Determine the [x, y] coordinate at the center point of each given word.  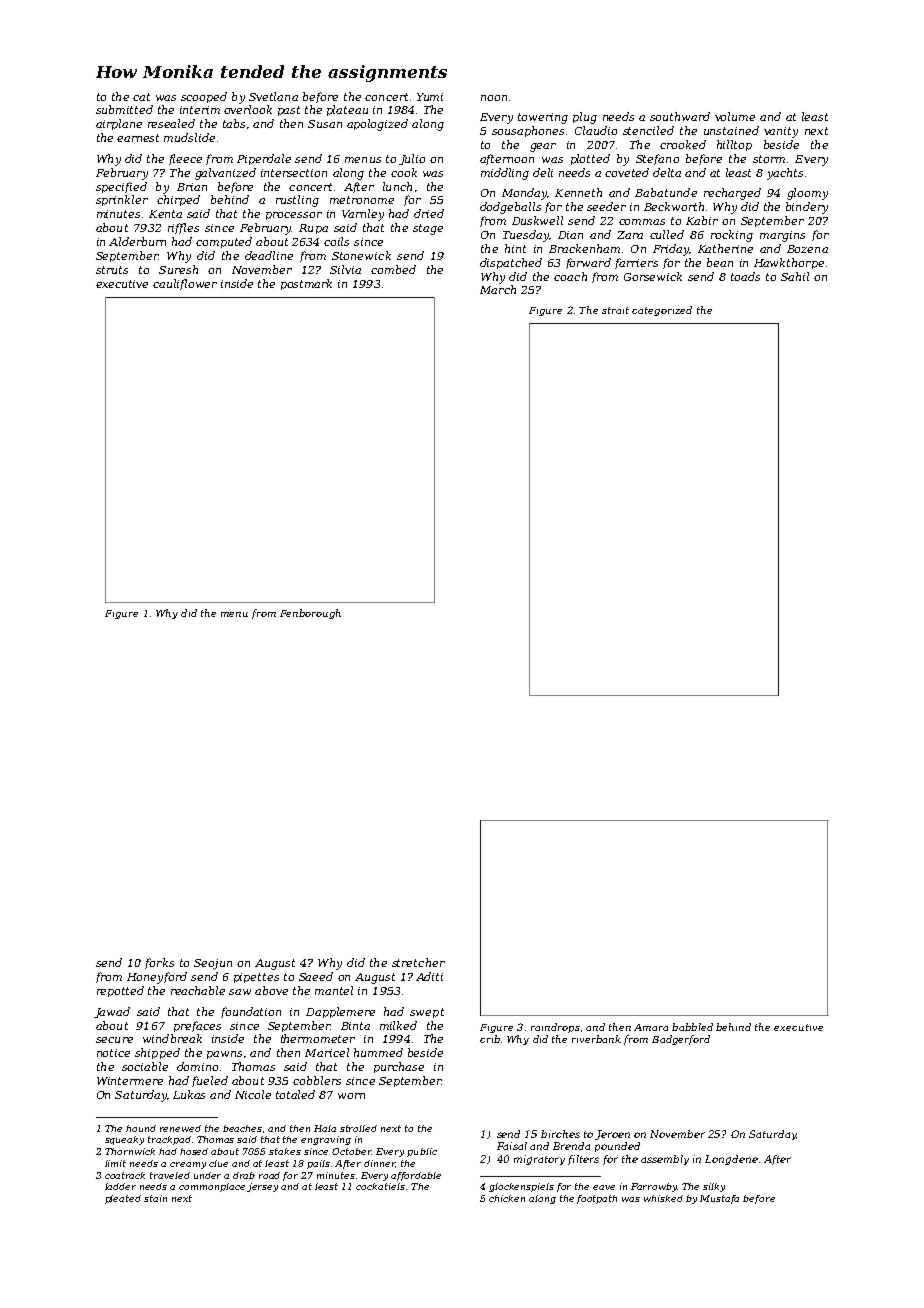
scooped [204, 97]
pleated [123, 1199]
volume [735, 116]
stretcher [418, 962]
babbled [692, 1027]
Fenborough [310, 614]
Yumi [430, 97]
